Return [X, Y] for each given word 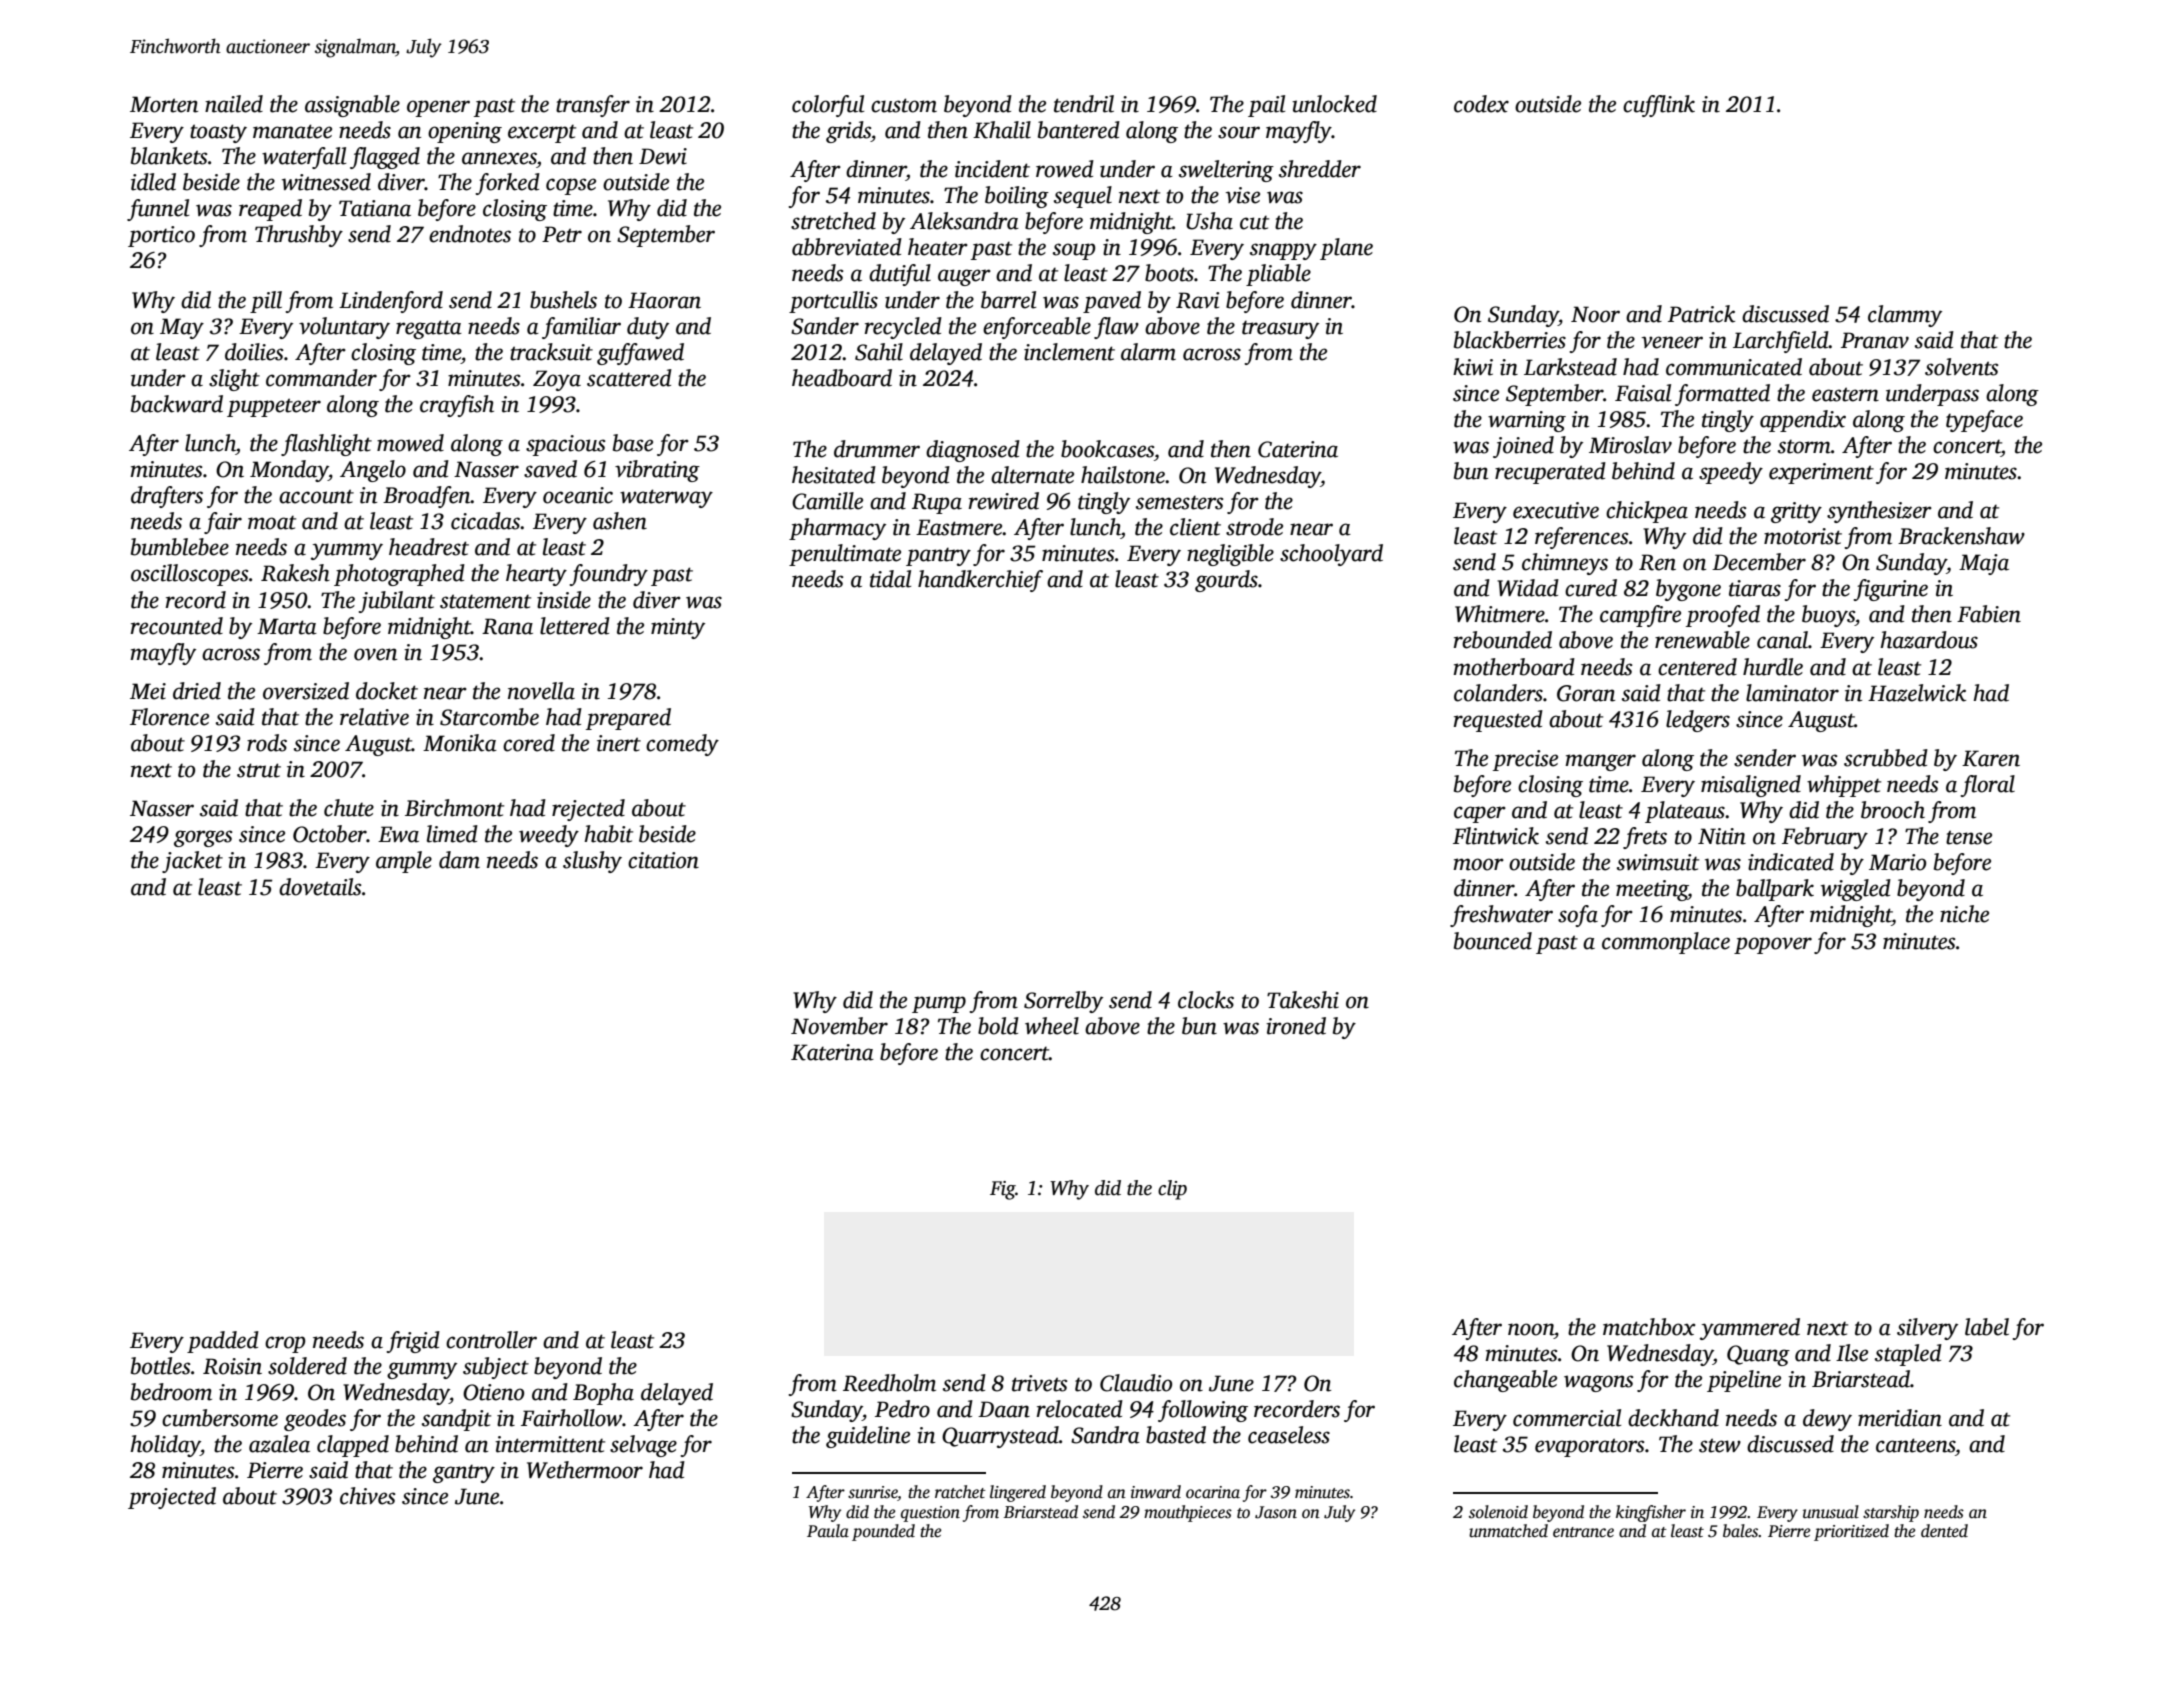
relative [374, 717]
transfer [593, 106]
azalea [279, 1444]
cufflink [1659, 106]
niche [1964, 914]
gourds [1226, 581]
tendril [1084, 104]
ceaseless [1289, 1435]
